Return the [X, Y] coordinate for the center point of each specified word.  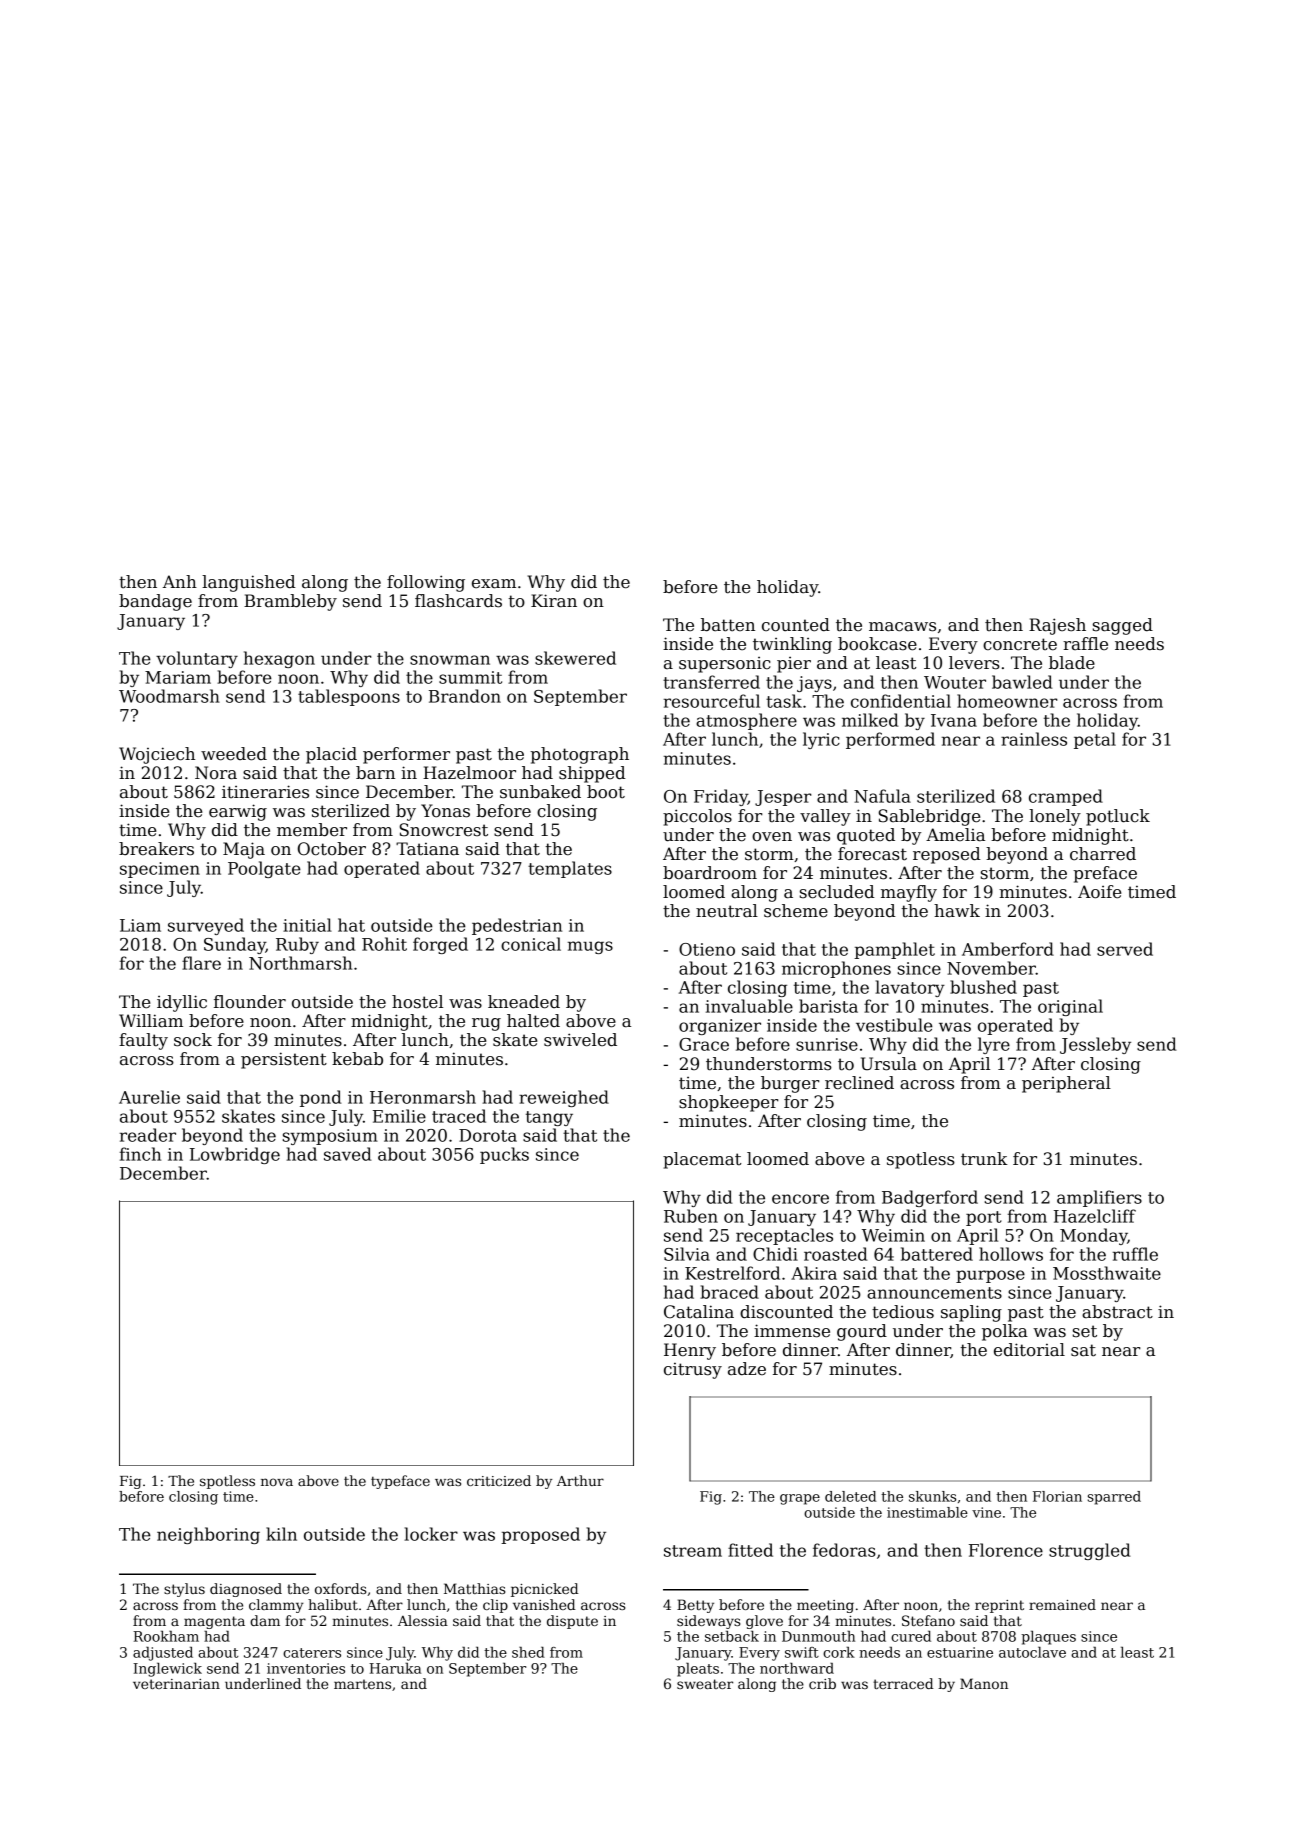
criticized [499, 1480]
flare [201, 963]
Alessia [423, 1620]
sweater [705, 1684]
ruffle [1135, 1254]
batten [728, 625]
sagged [1123, 626]
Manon [984, 1683]
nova [277, 1482]
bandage [155, 602]
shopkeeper [729, 1103]
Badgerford [930, 1198]
